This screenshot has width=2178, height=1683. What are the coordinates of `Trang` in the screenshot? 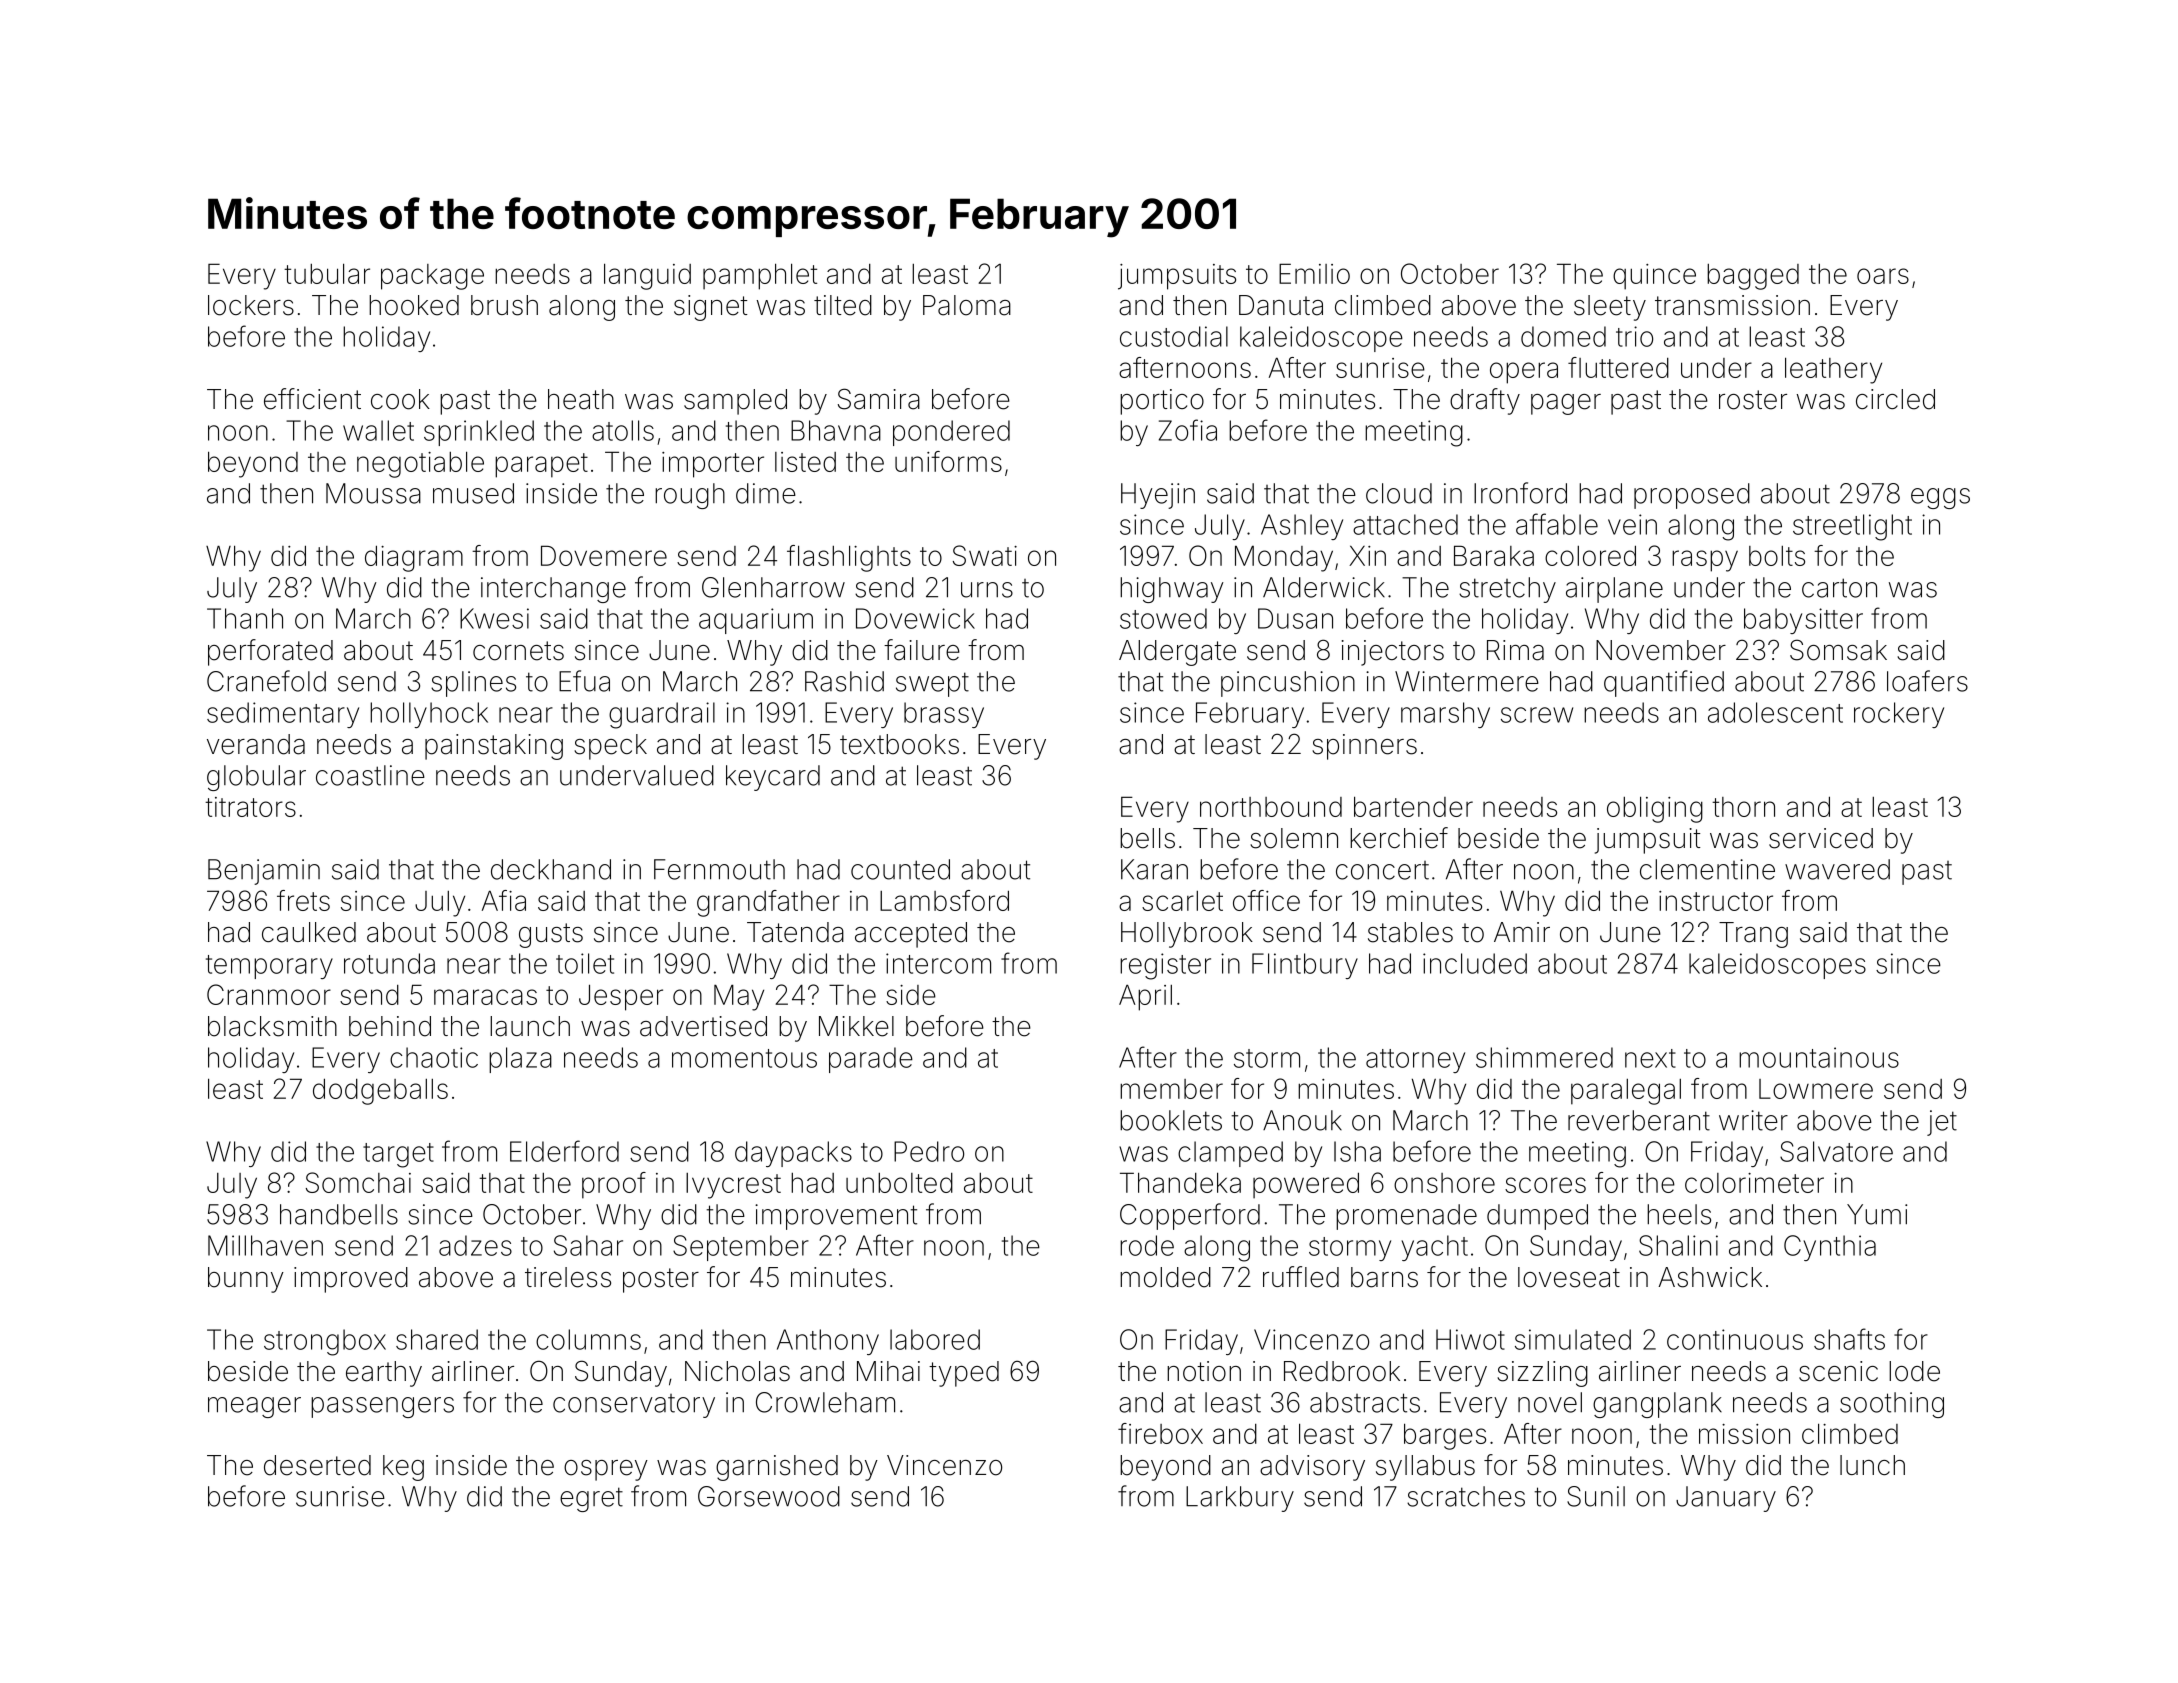 It's located at (1753, 935).
